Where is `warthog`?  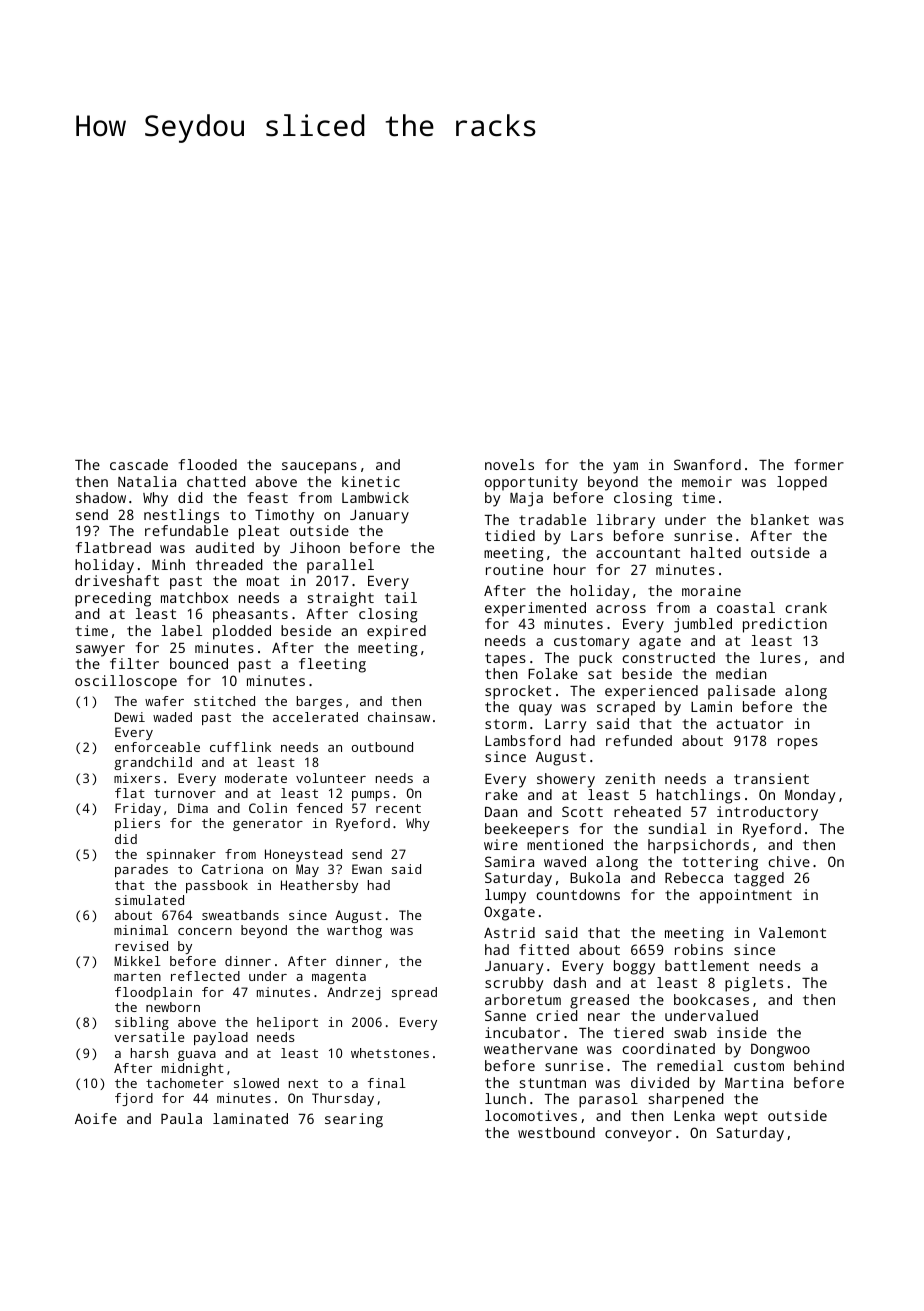 warthog is located at coordinates (354, 931).
